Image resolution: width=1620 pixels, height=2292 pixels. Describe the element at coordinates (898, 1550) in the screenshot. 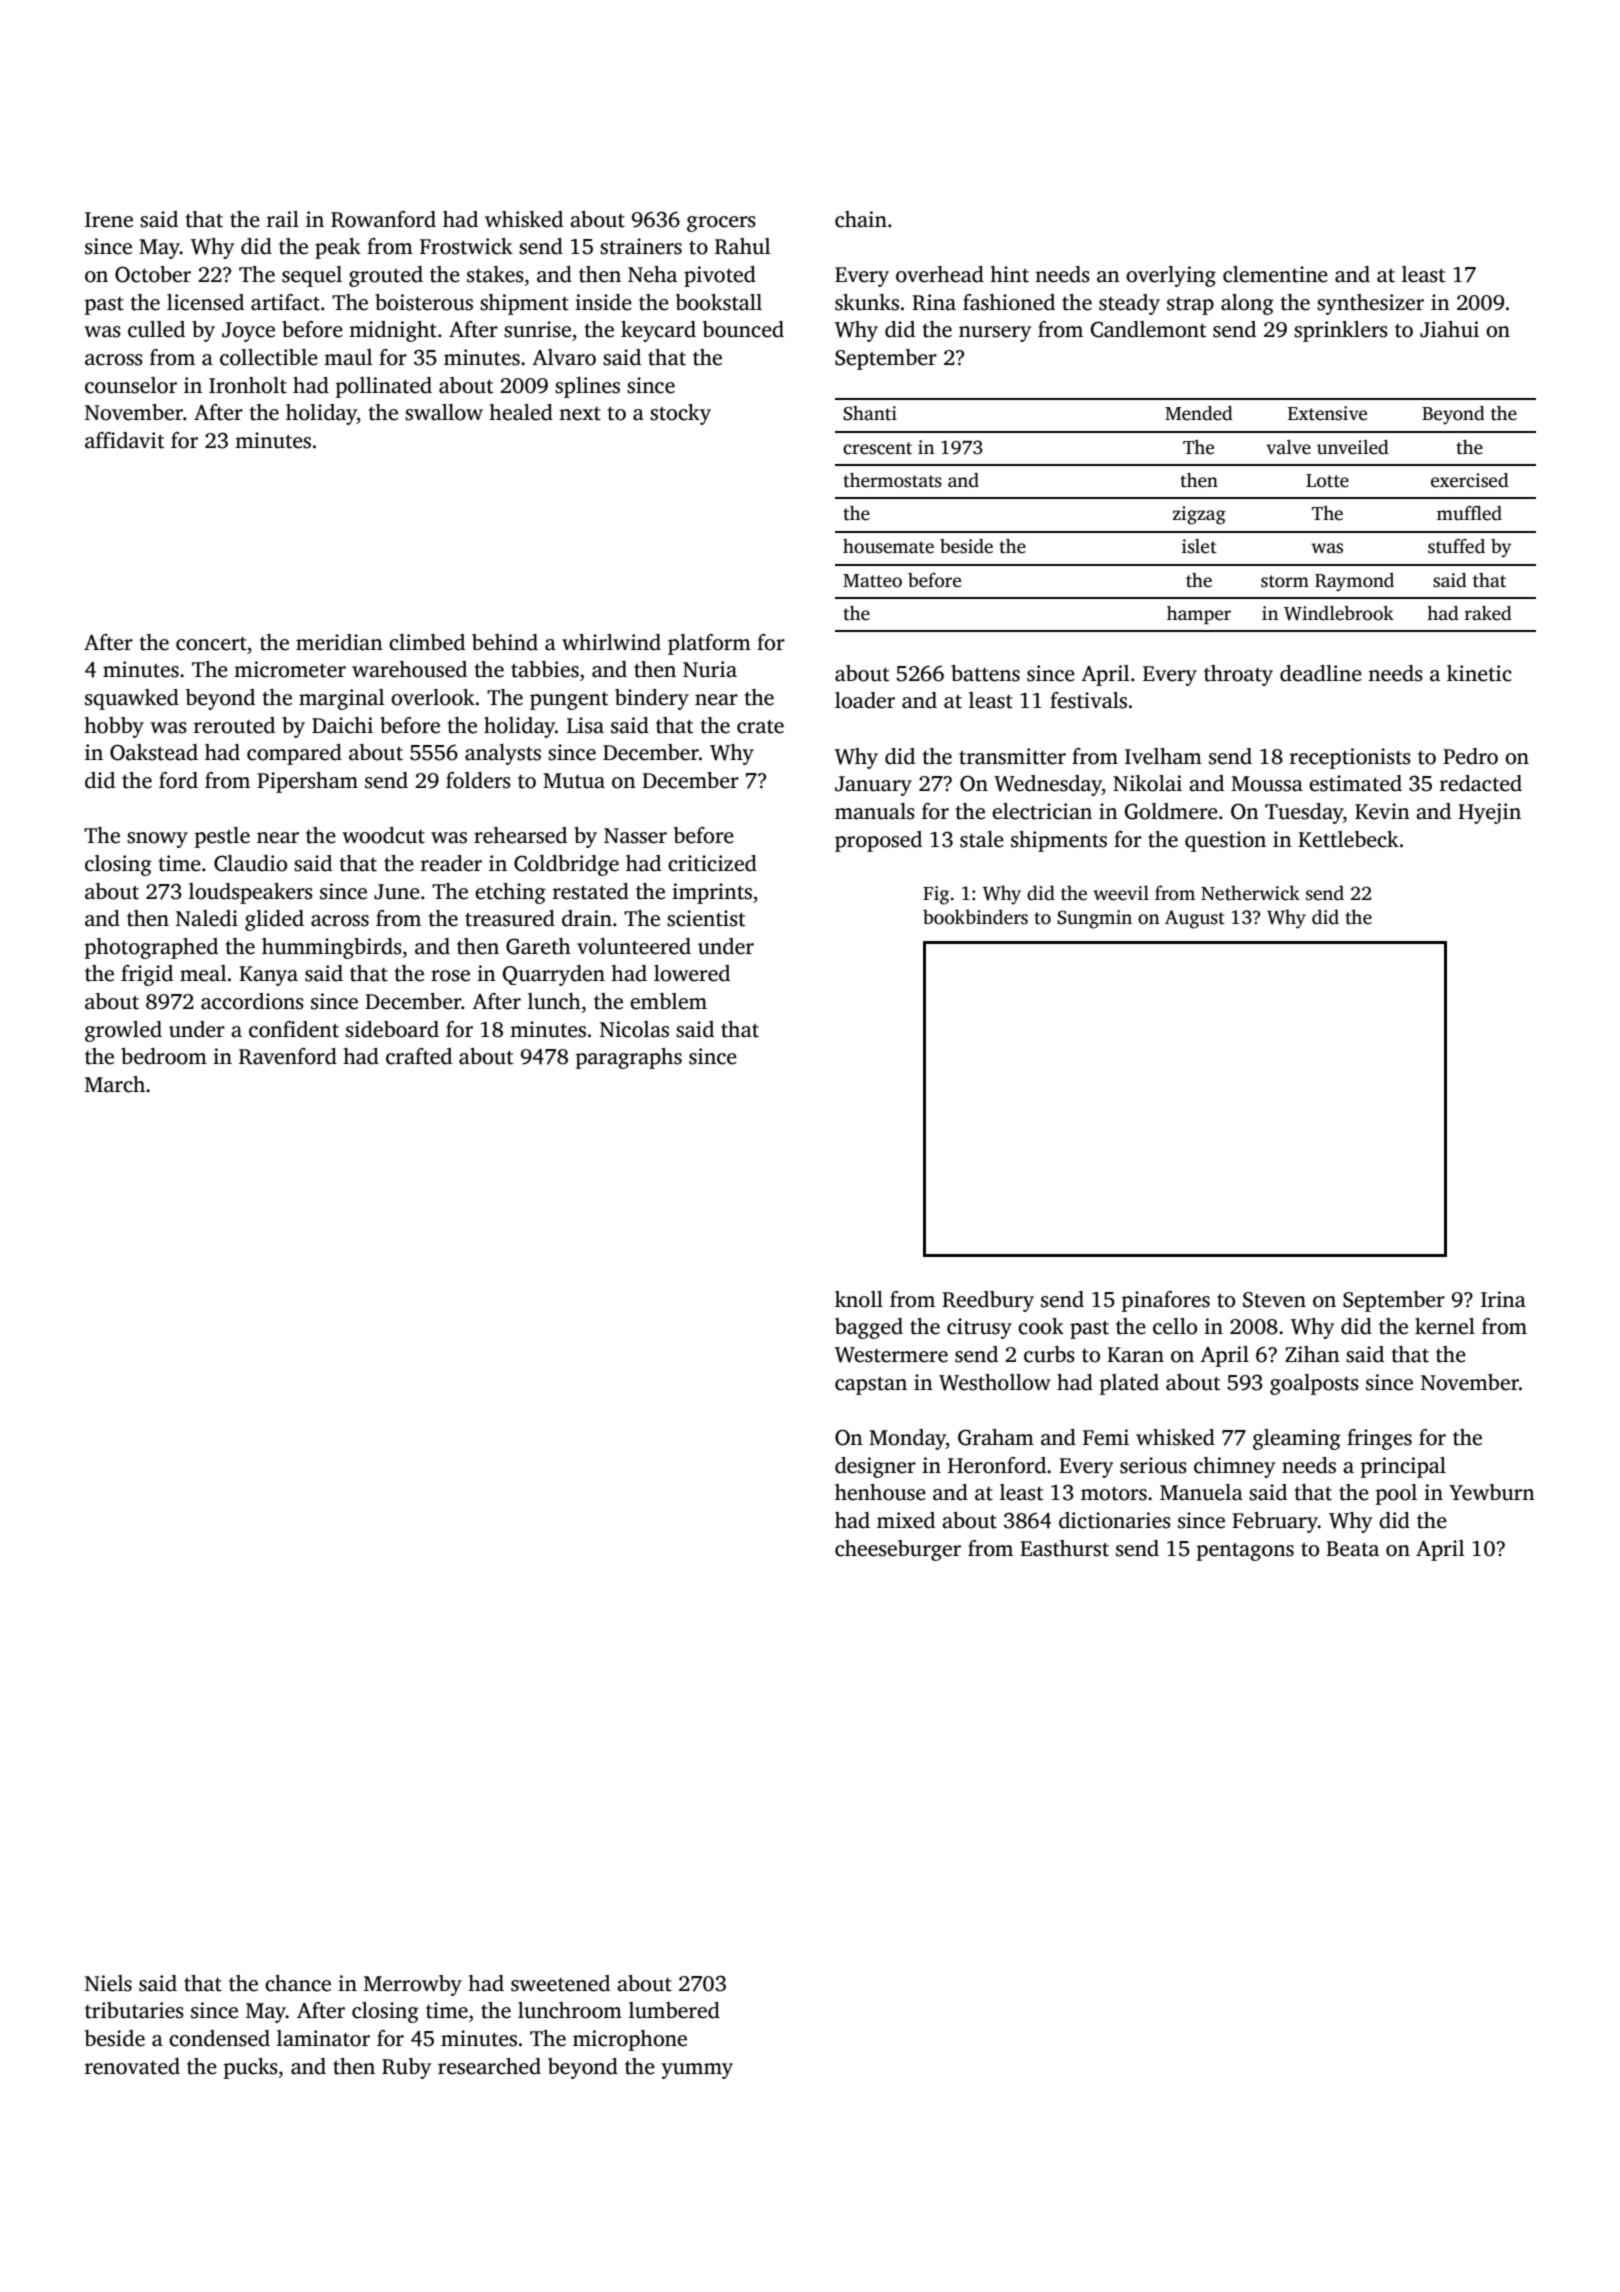

I see `cheeseburger` at that location.
